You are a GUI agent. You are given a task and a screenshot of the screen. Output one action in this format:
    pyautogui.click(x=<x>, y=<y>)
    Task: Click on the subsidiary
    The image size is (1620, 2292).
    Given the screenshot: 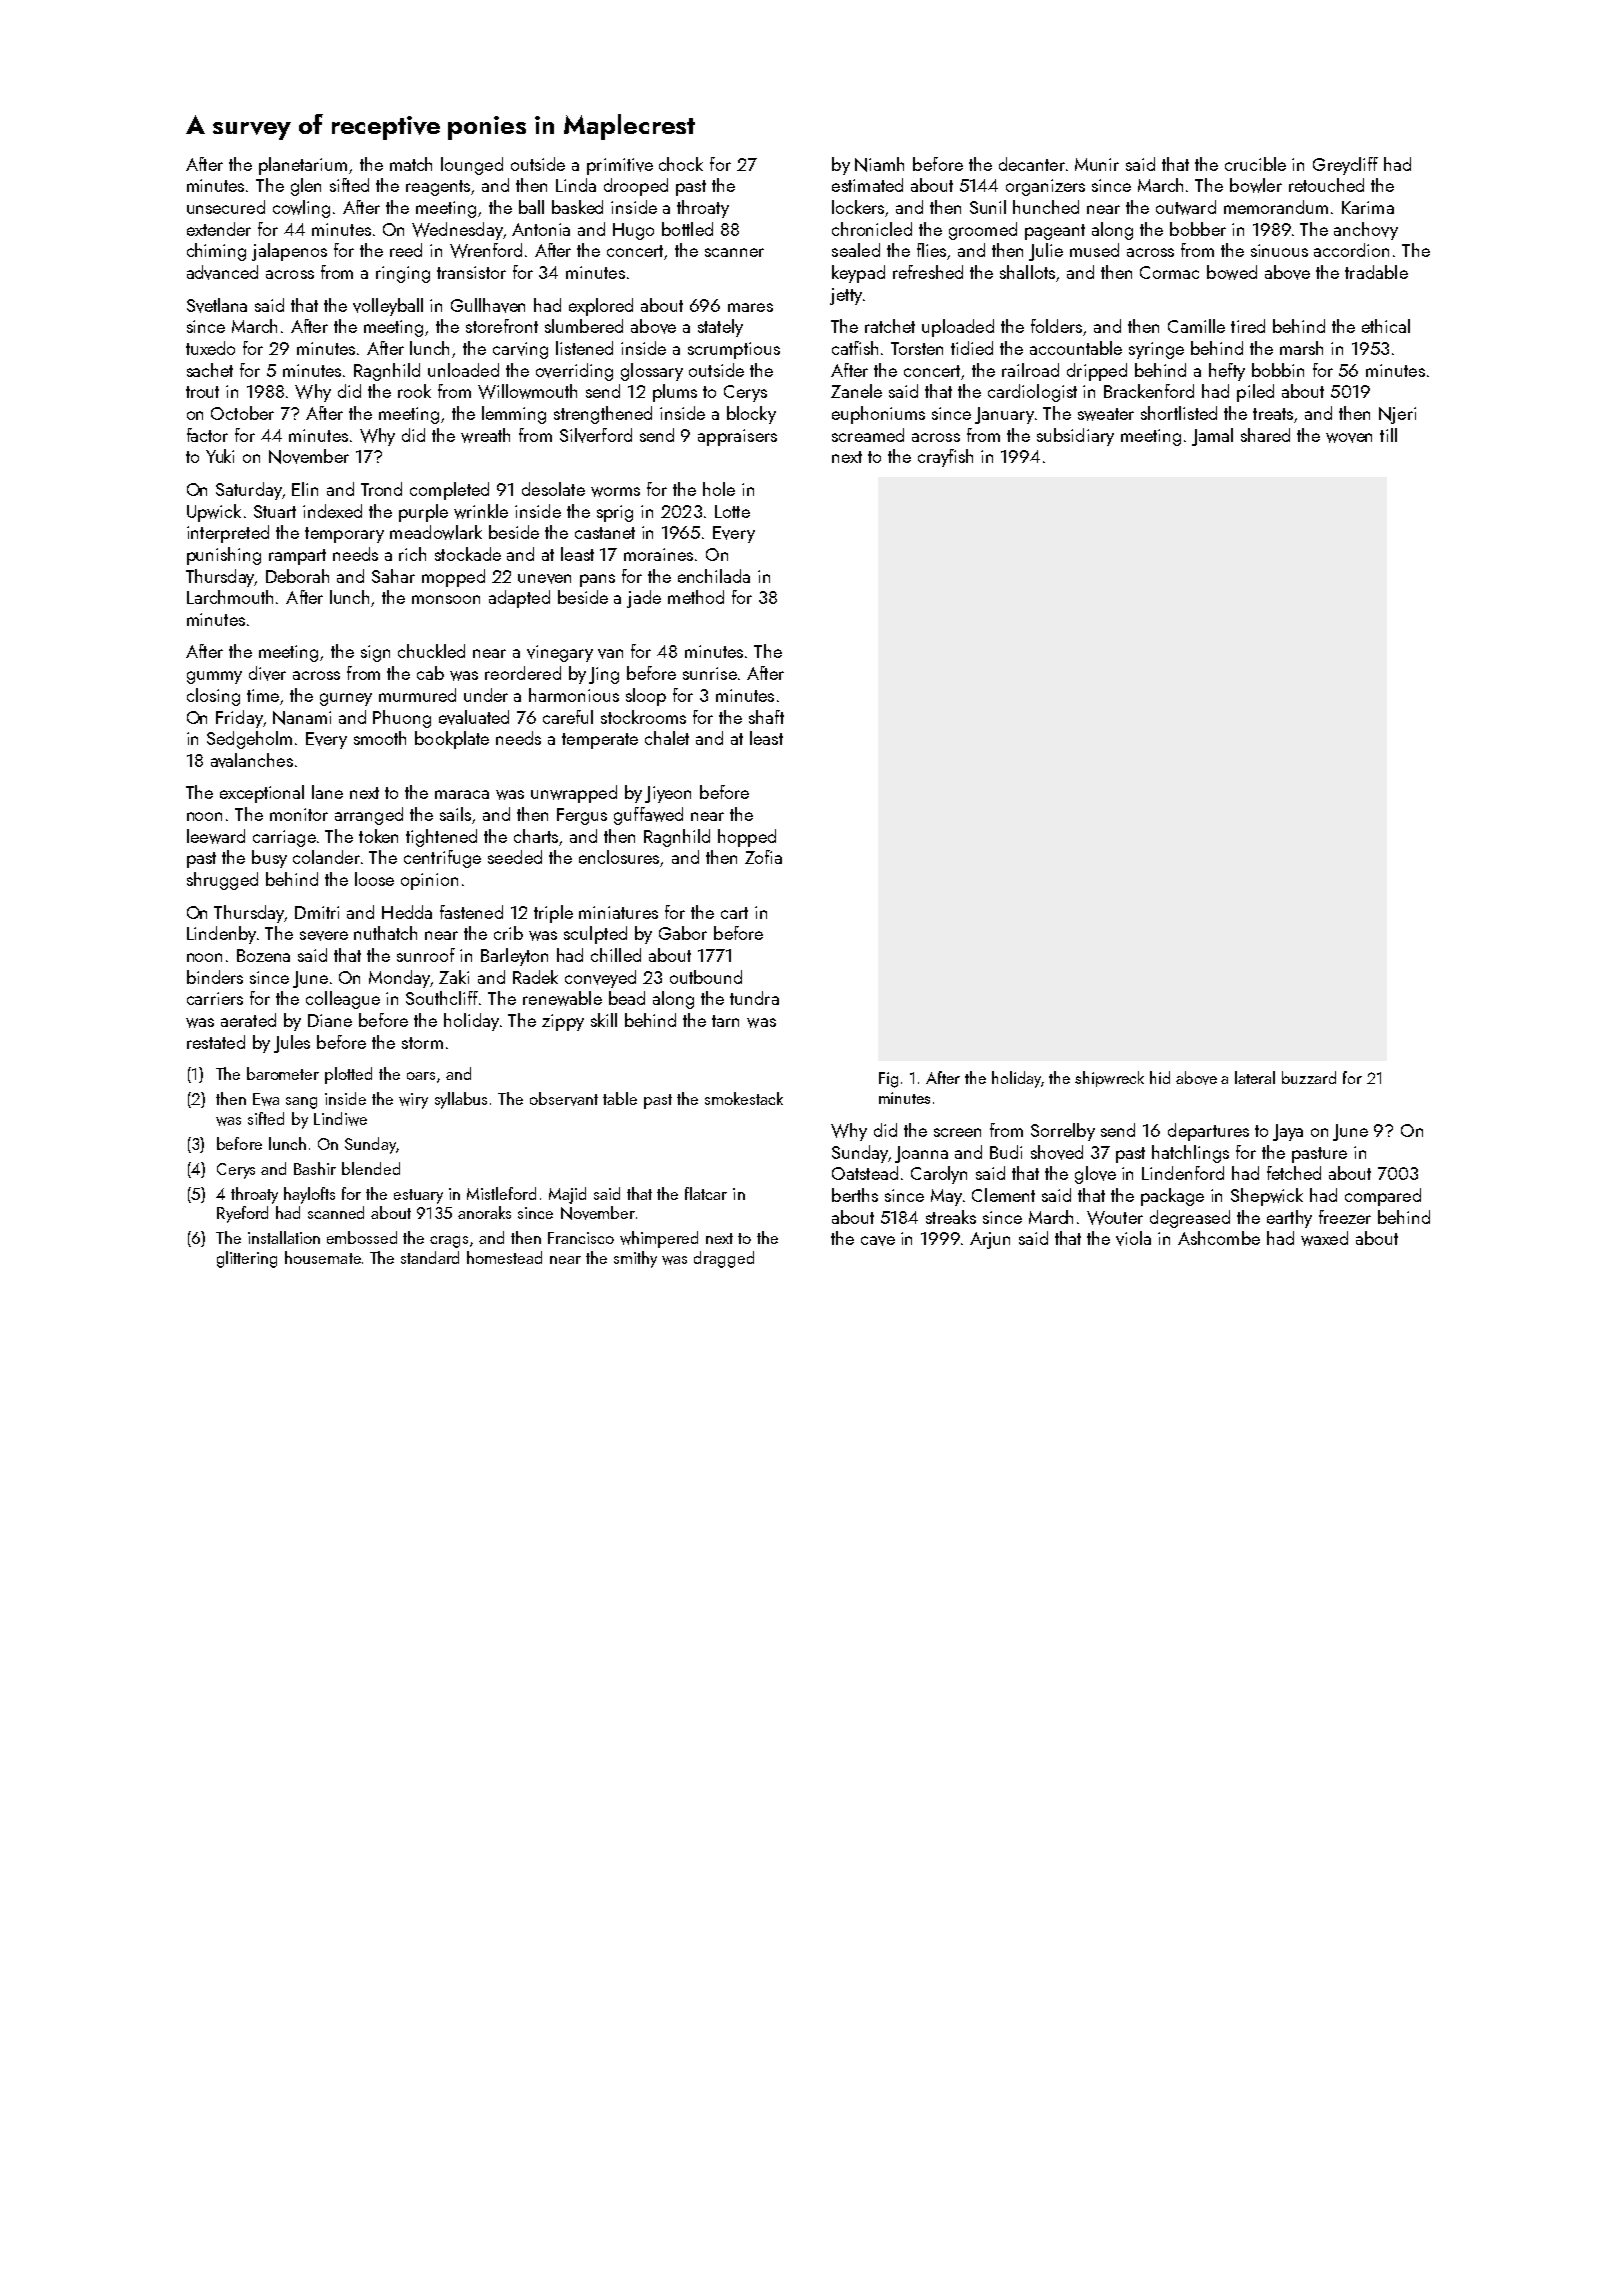 What is the action you would take?
    pyautogui.click(x=1075, y=437)
